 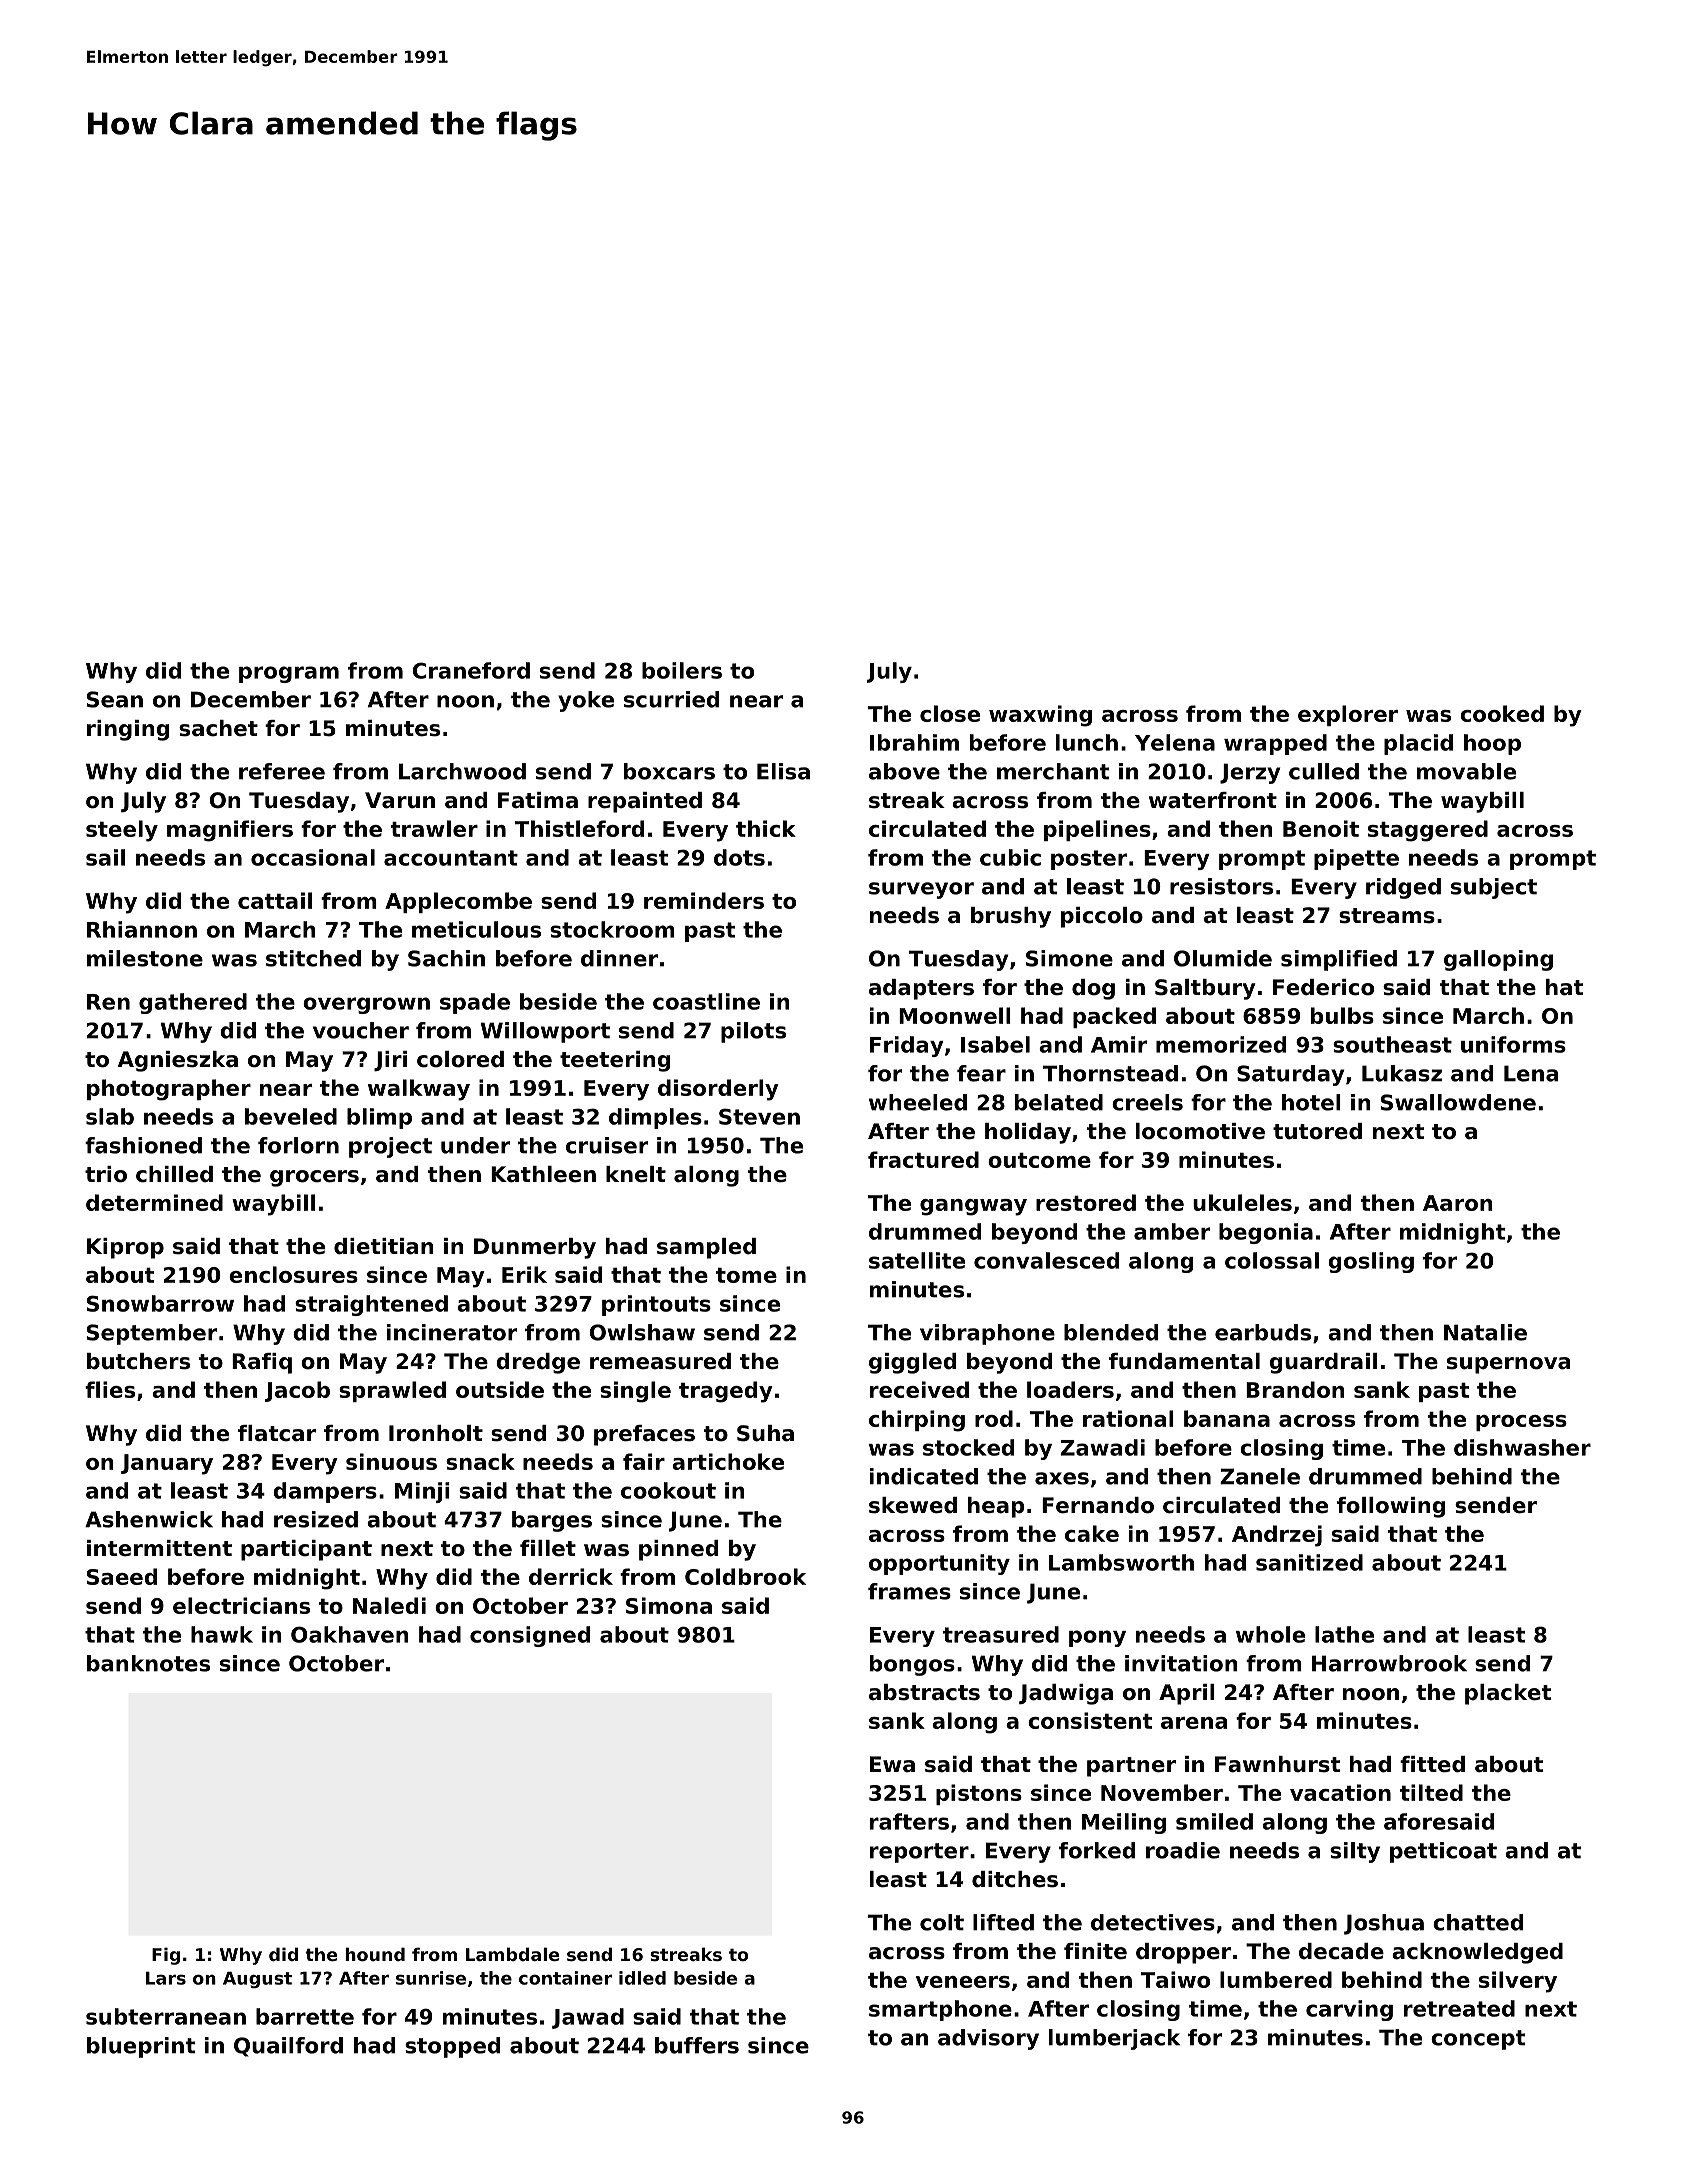 I want to click on Natalie, so click(x=1485, y=1332).
